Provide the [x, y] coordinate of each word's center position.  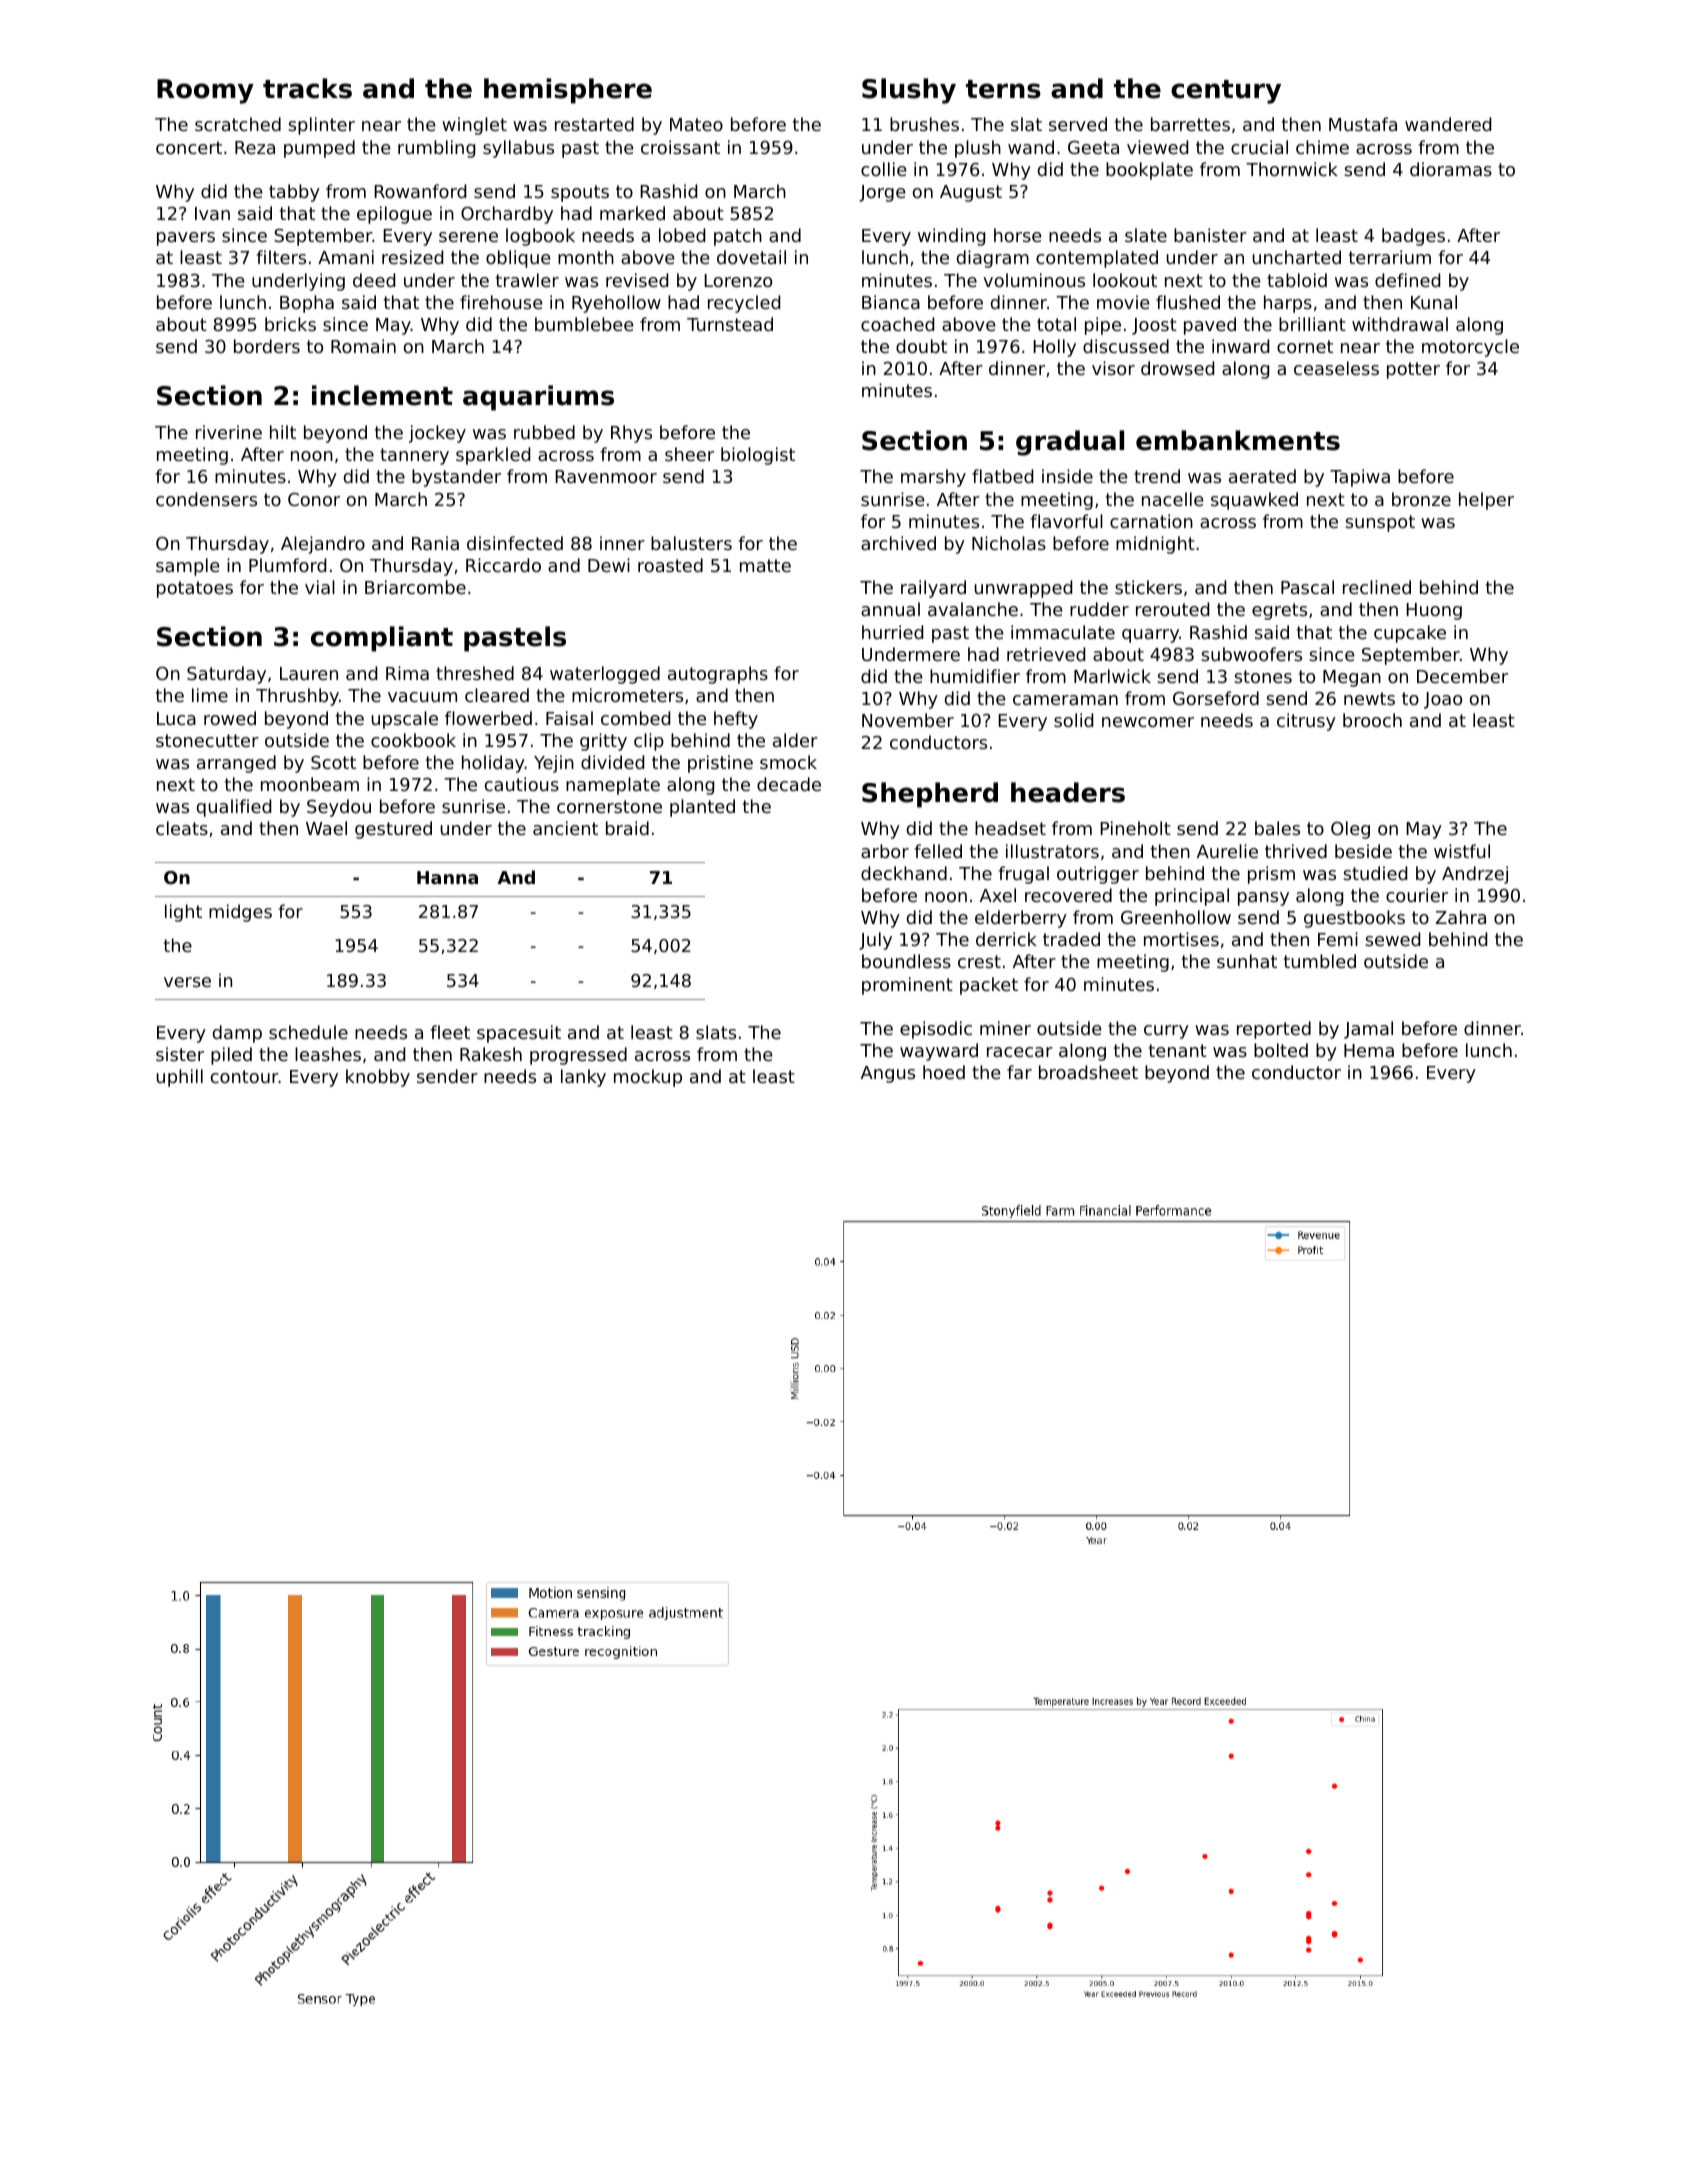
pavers [186, 239]
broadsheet [1088, 1072]
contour [245, 1076]
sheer [689, 454]
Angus [888, 1074]
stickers [1148, 587]
